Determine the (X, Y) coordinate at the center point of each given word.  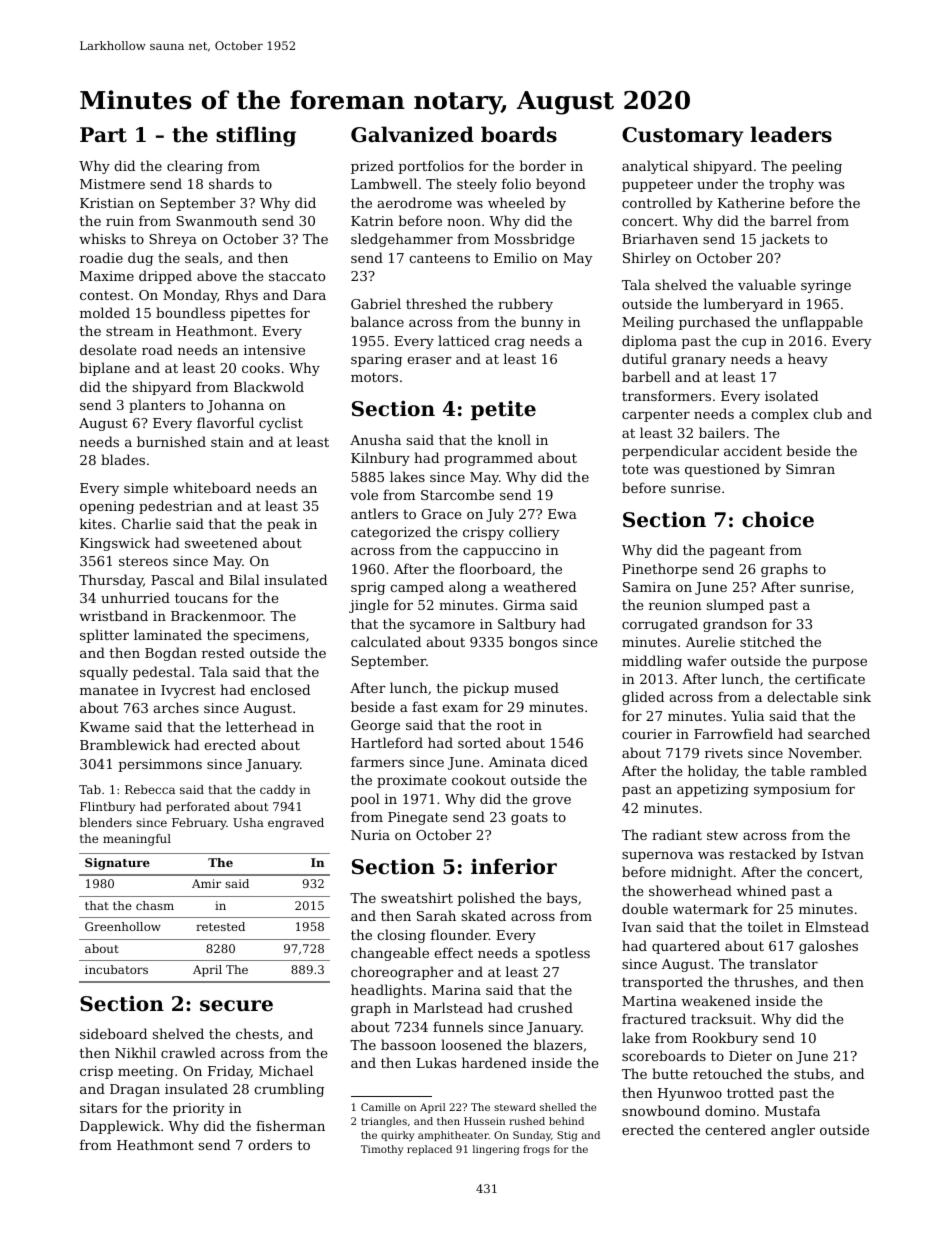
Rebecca (150, 789)
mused (536, 687)
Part (103, 135)
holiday (712, 772)
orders (270, 1144)
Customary (683, 137)
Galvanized (412, 134)
